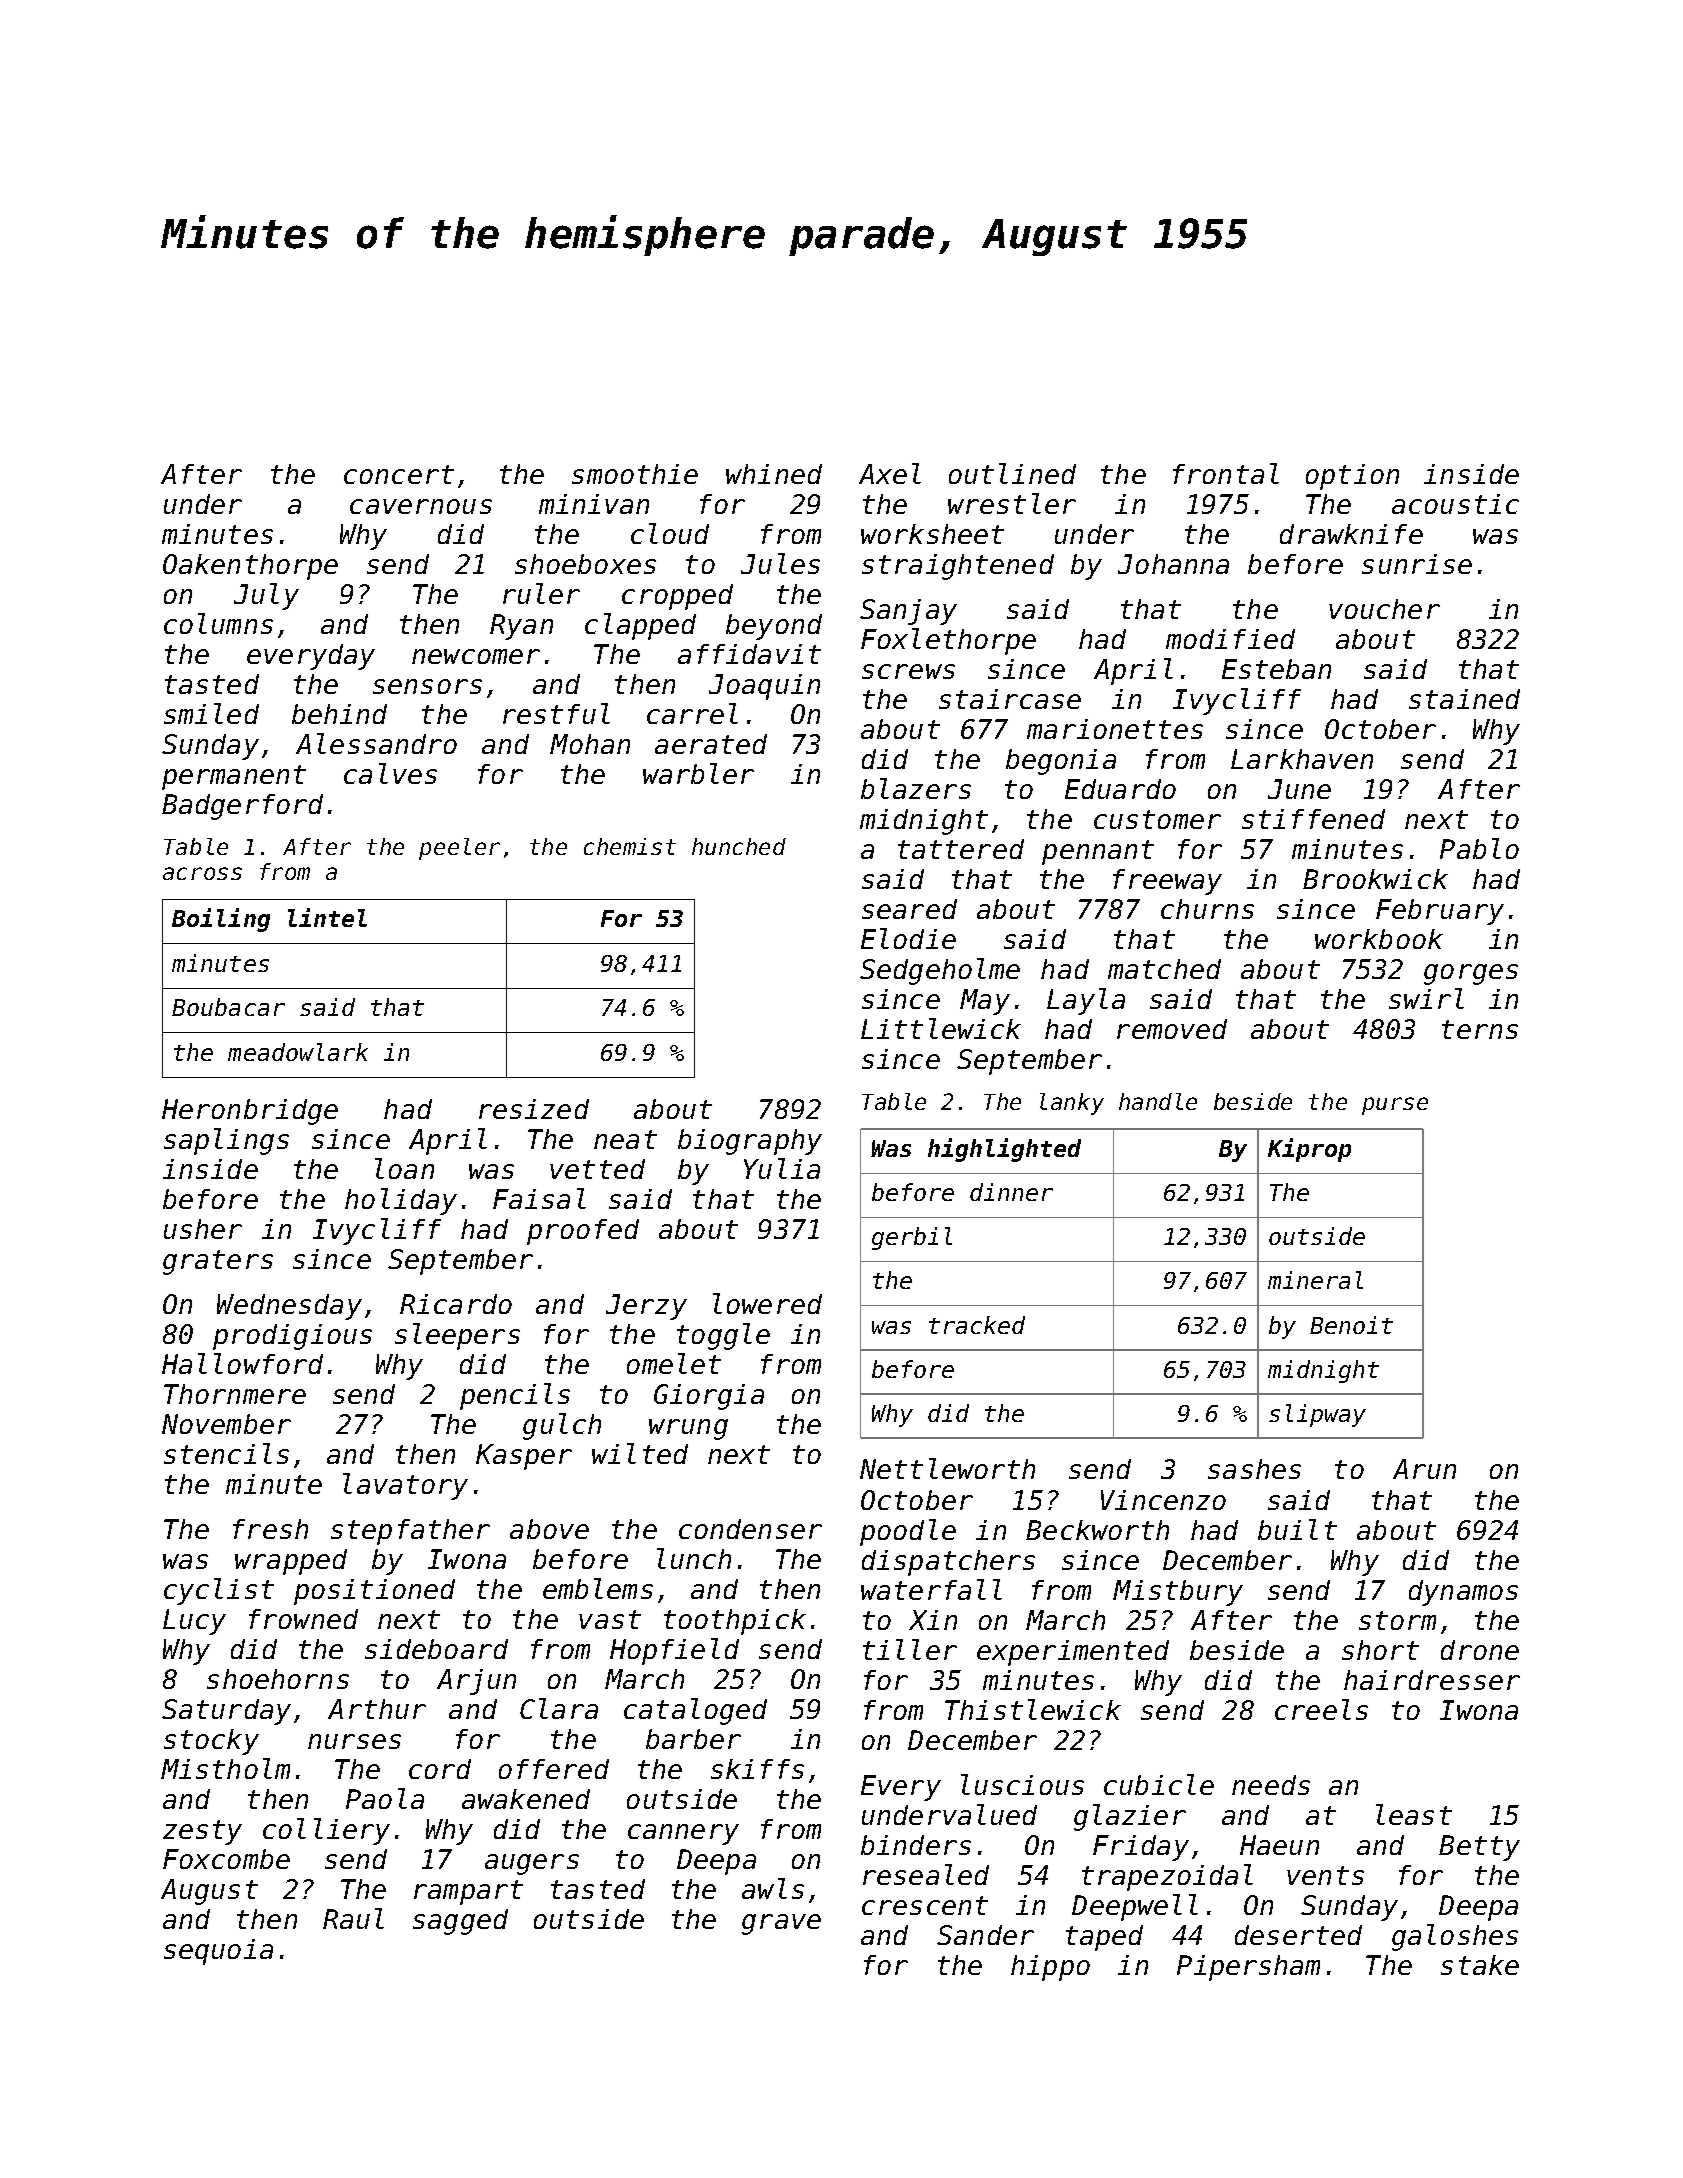 The image size is (1683, 2178). I want to click on Pipersham, so click(1248, 1968).
